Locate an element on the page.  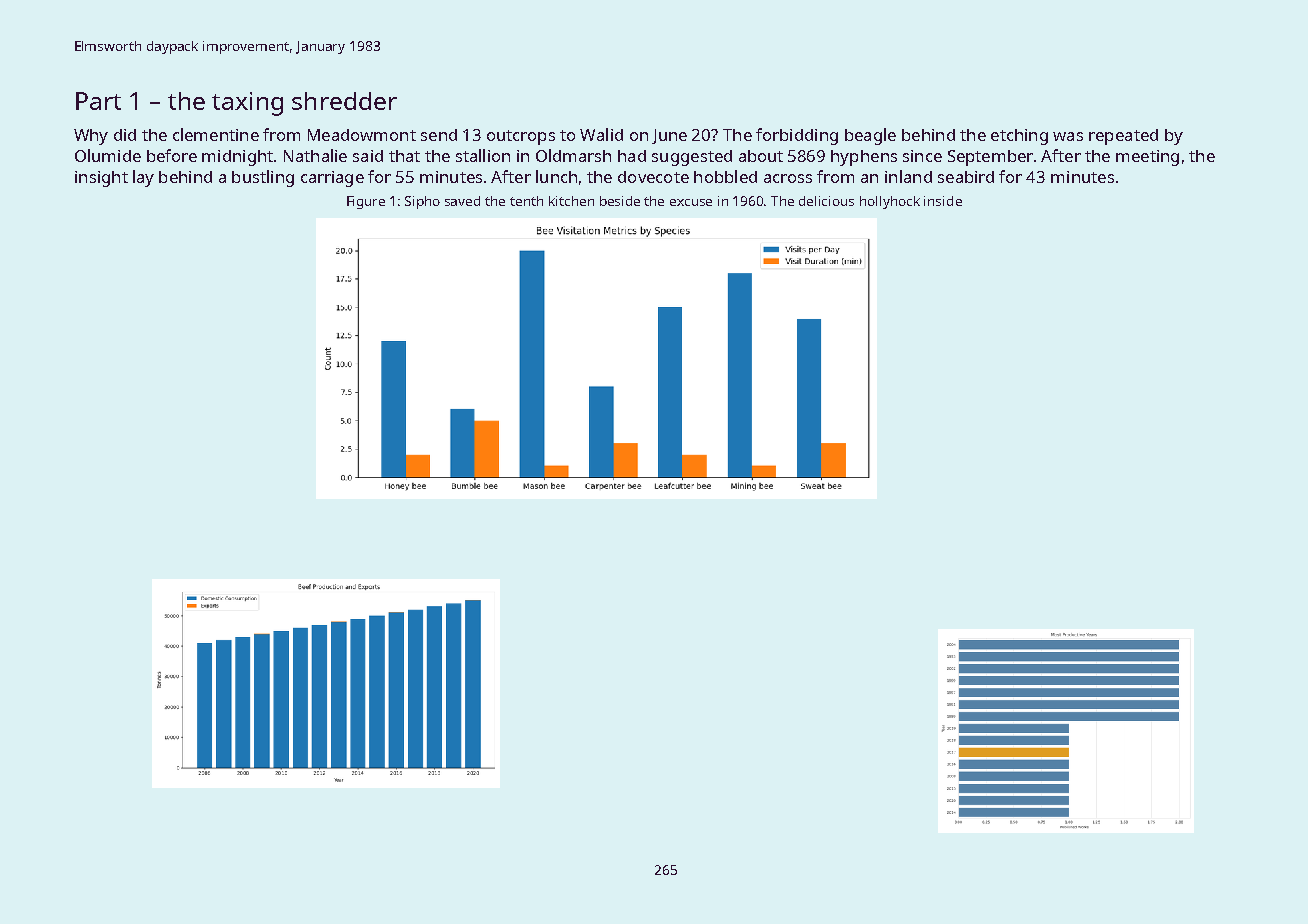
Walid is located at coordinates (601, 134).
